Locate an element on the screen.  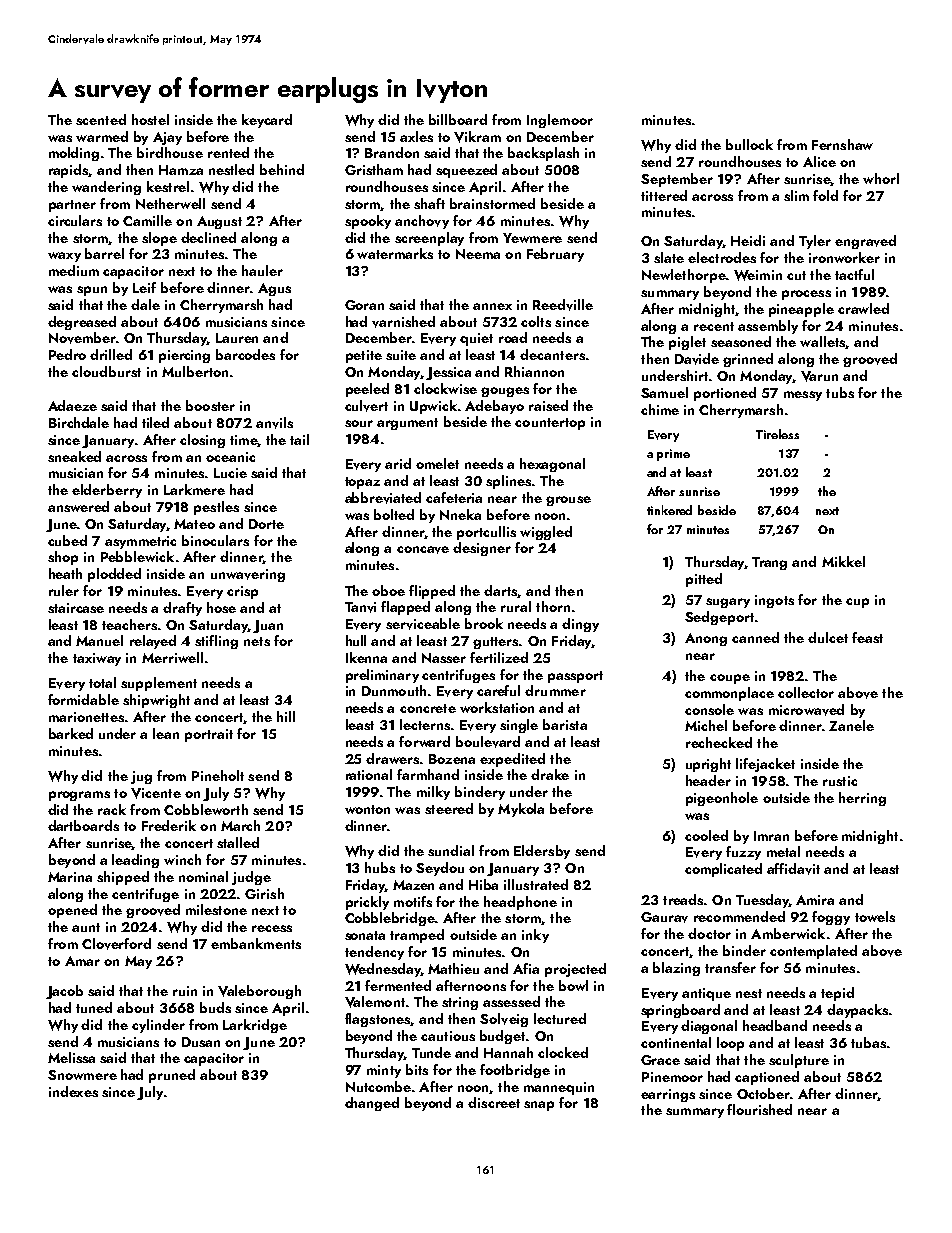
herring is located at coordinates (862, 799).
